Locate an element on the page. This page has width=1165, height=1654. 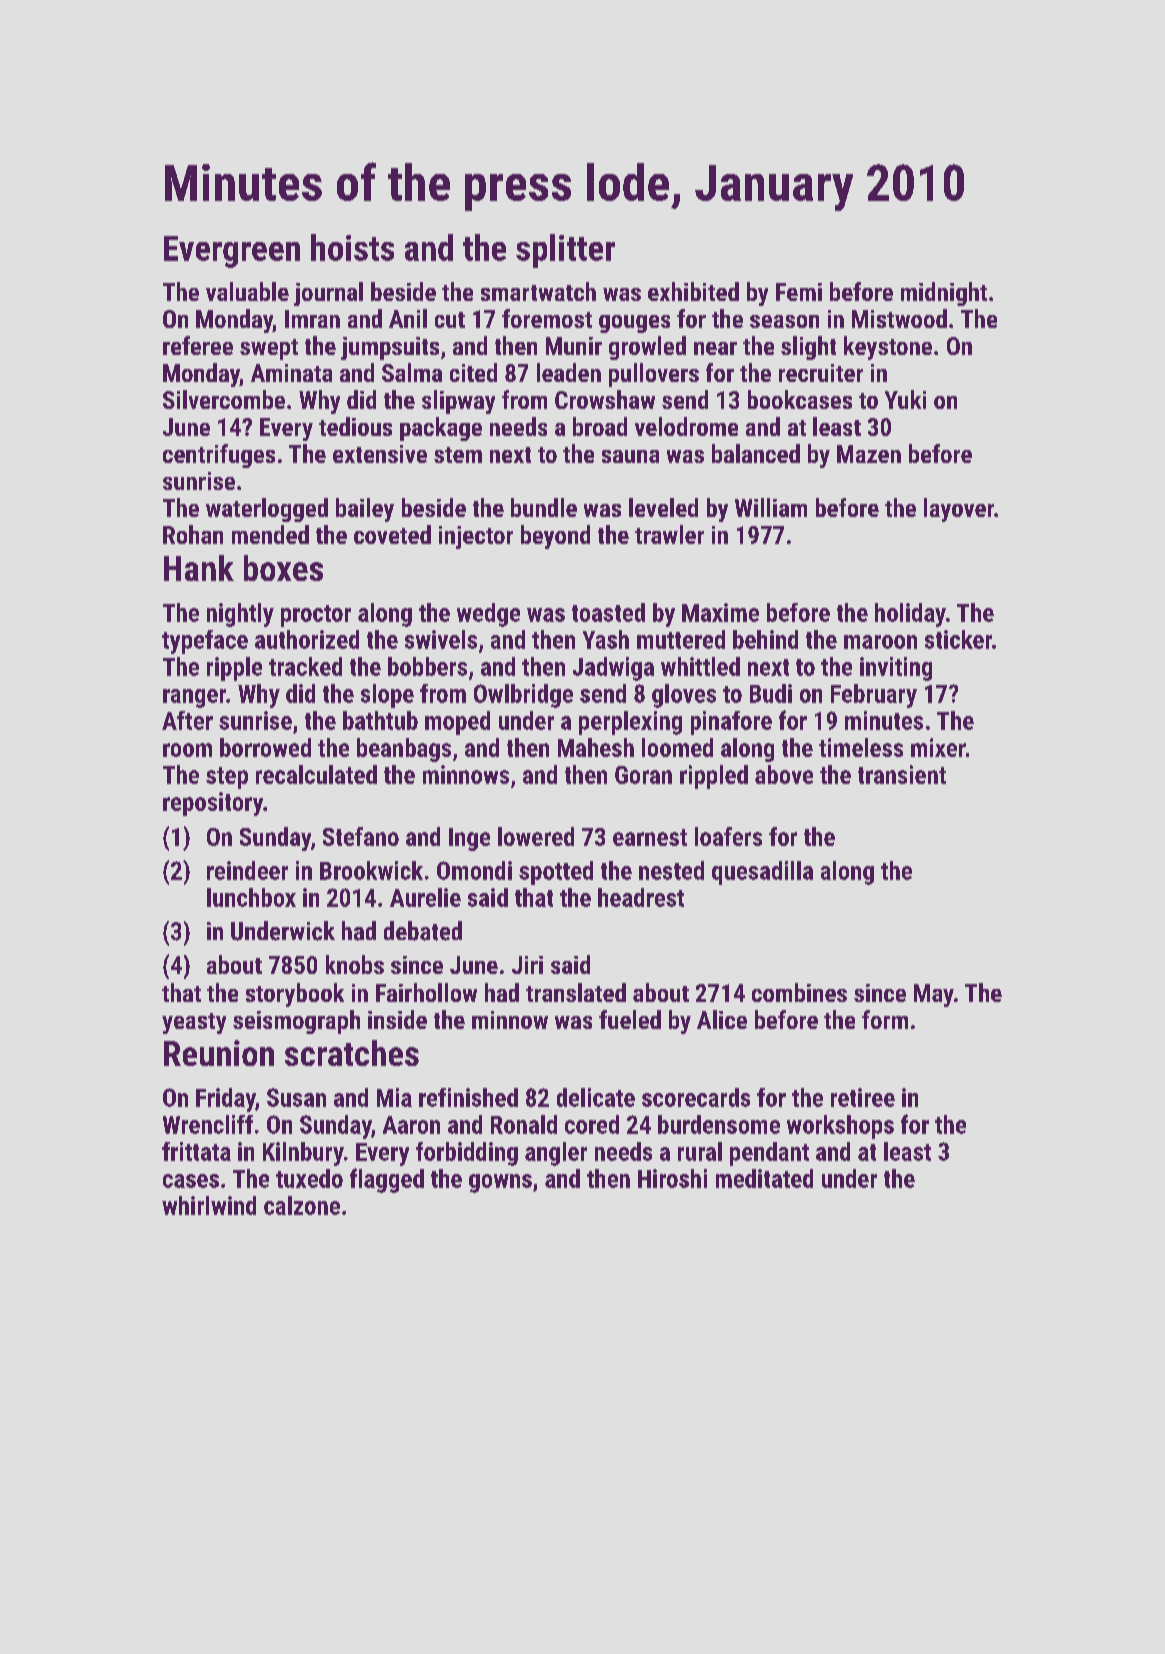
splitter is located at coordinates (565, 251).
